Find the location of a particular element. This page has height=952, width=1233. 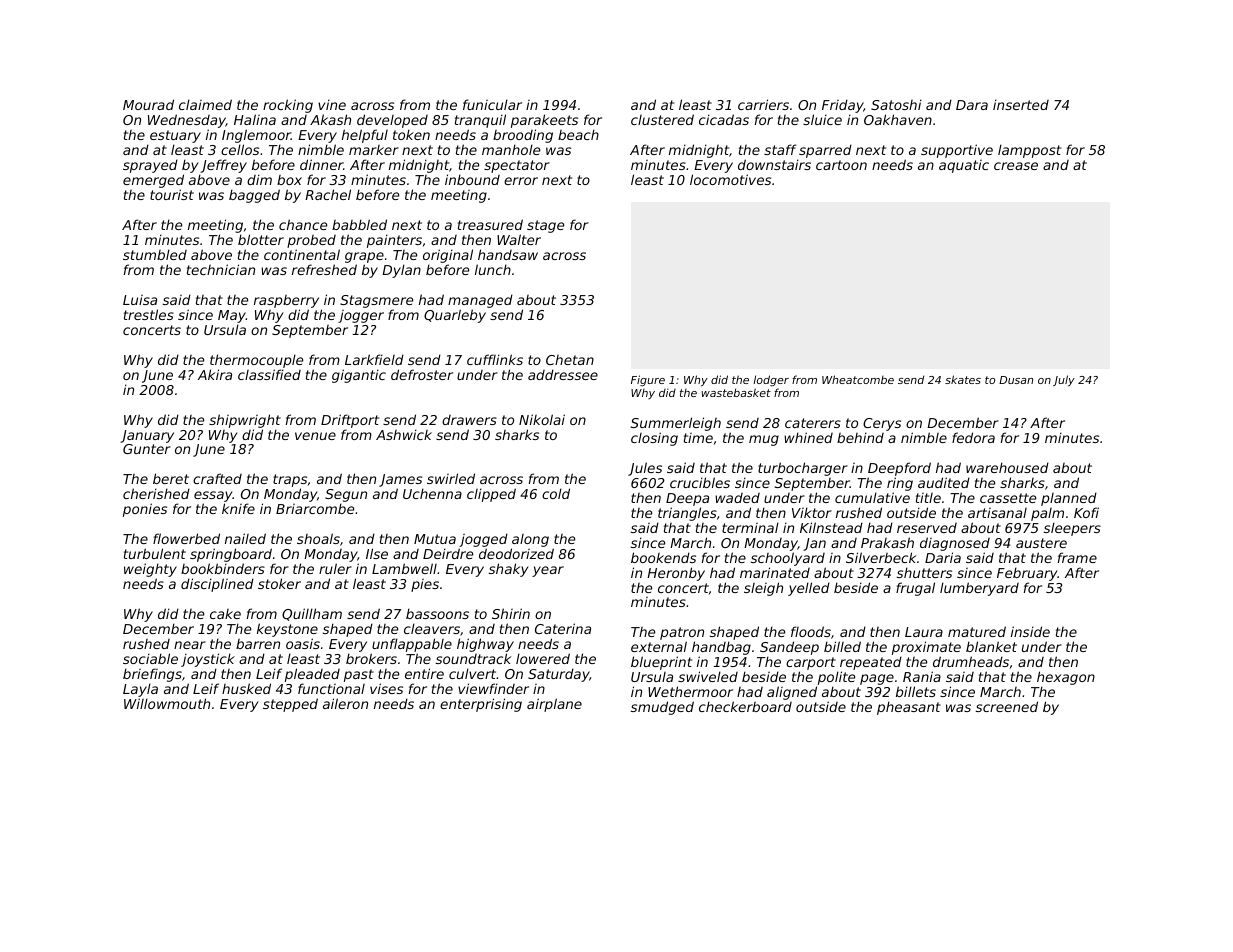

funicular is located at coordinates (492, 104).
